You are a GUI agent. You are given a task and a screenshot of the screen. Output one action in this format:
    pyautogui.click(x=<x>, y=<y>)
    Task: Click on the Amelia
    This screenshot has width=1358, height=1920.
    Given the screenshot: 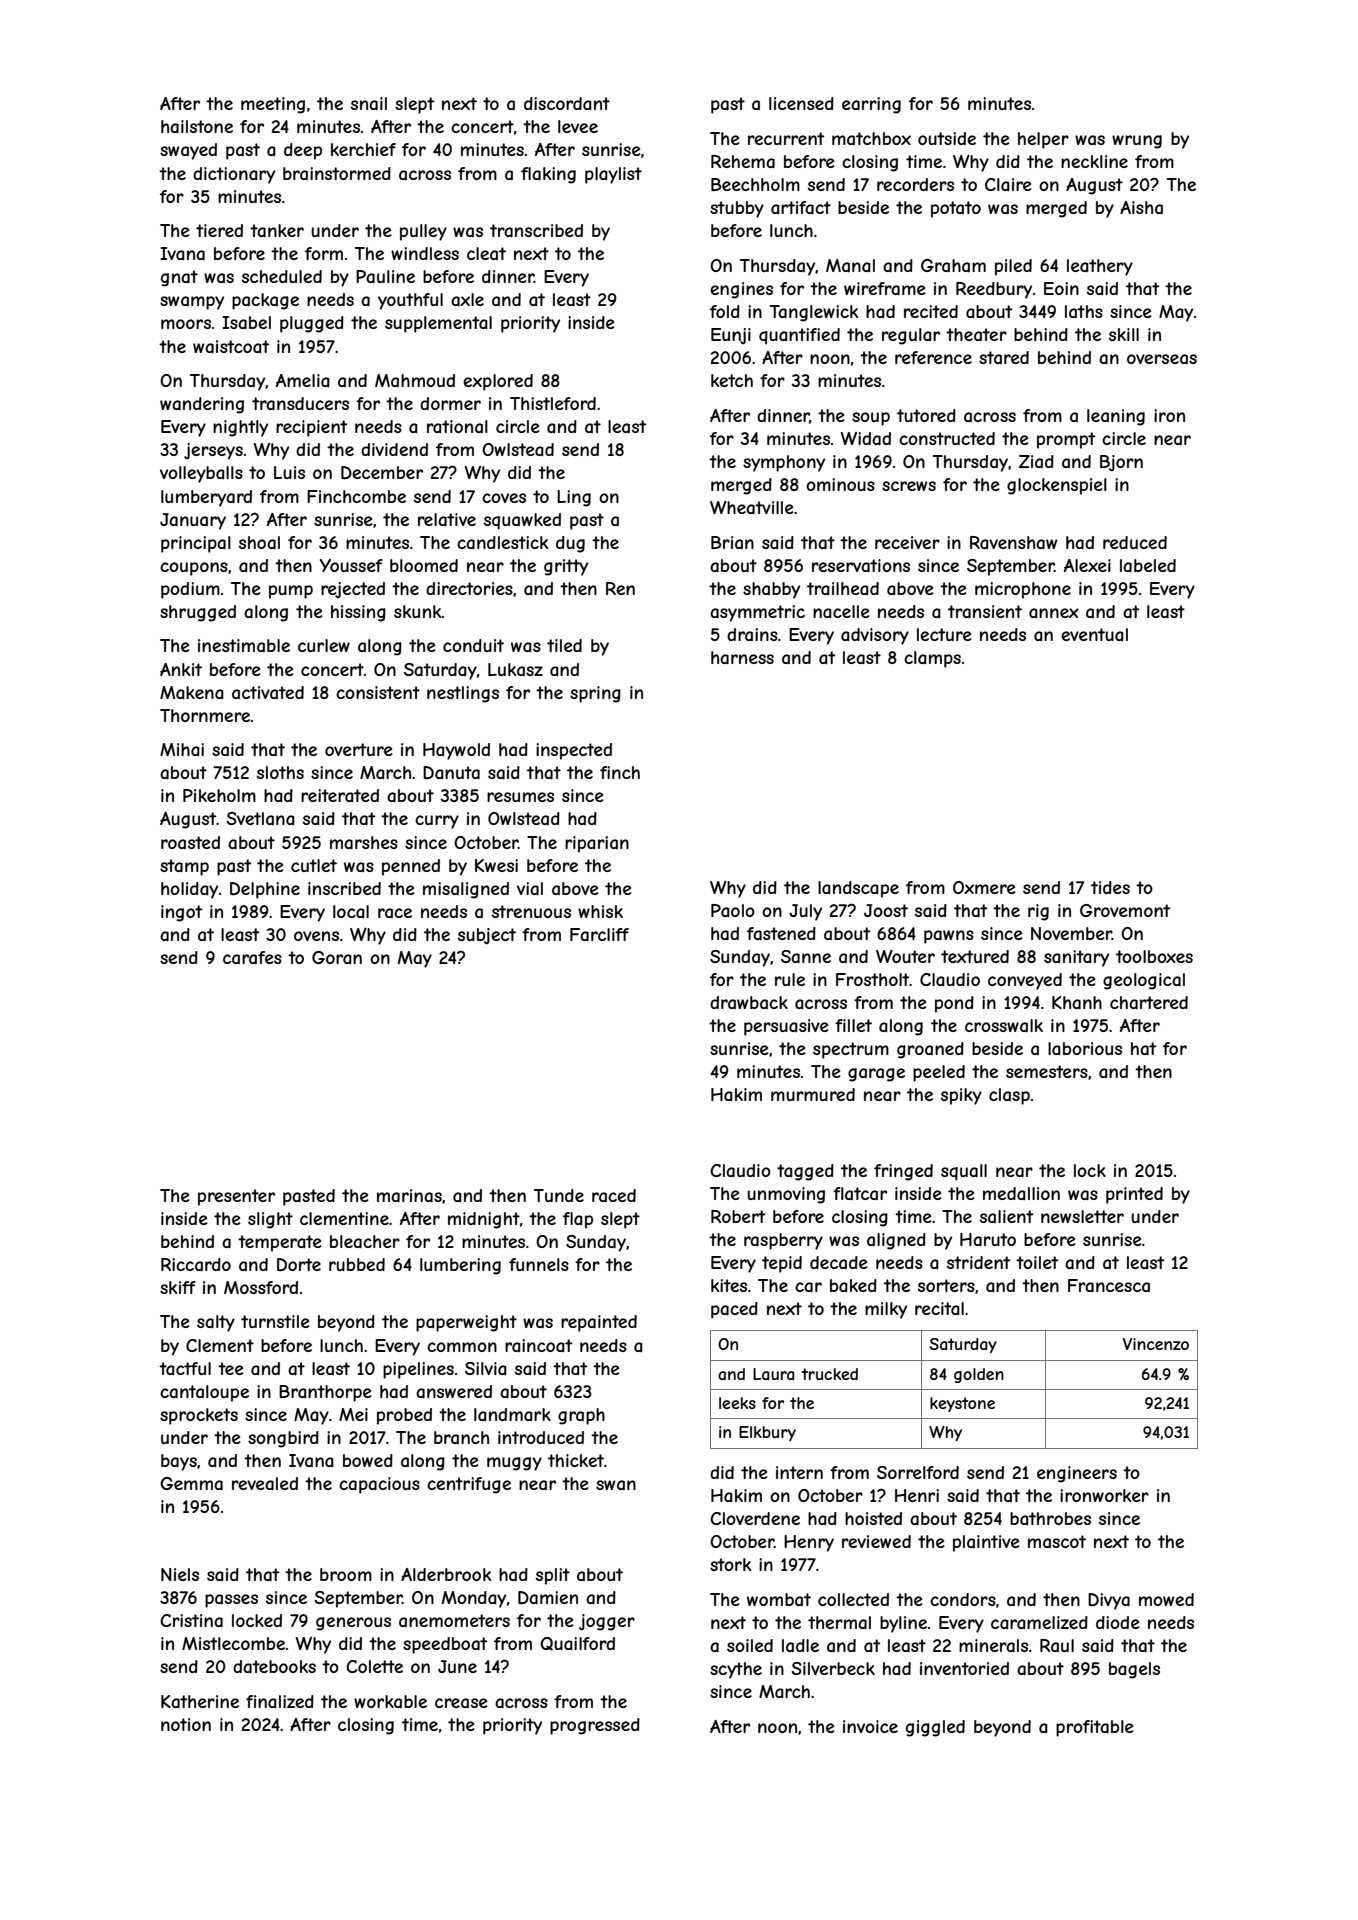 What is the action you would take?
    pyautogui.click(x=303, y=380)
